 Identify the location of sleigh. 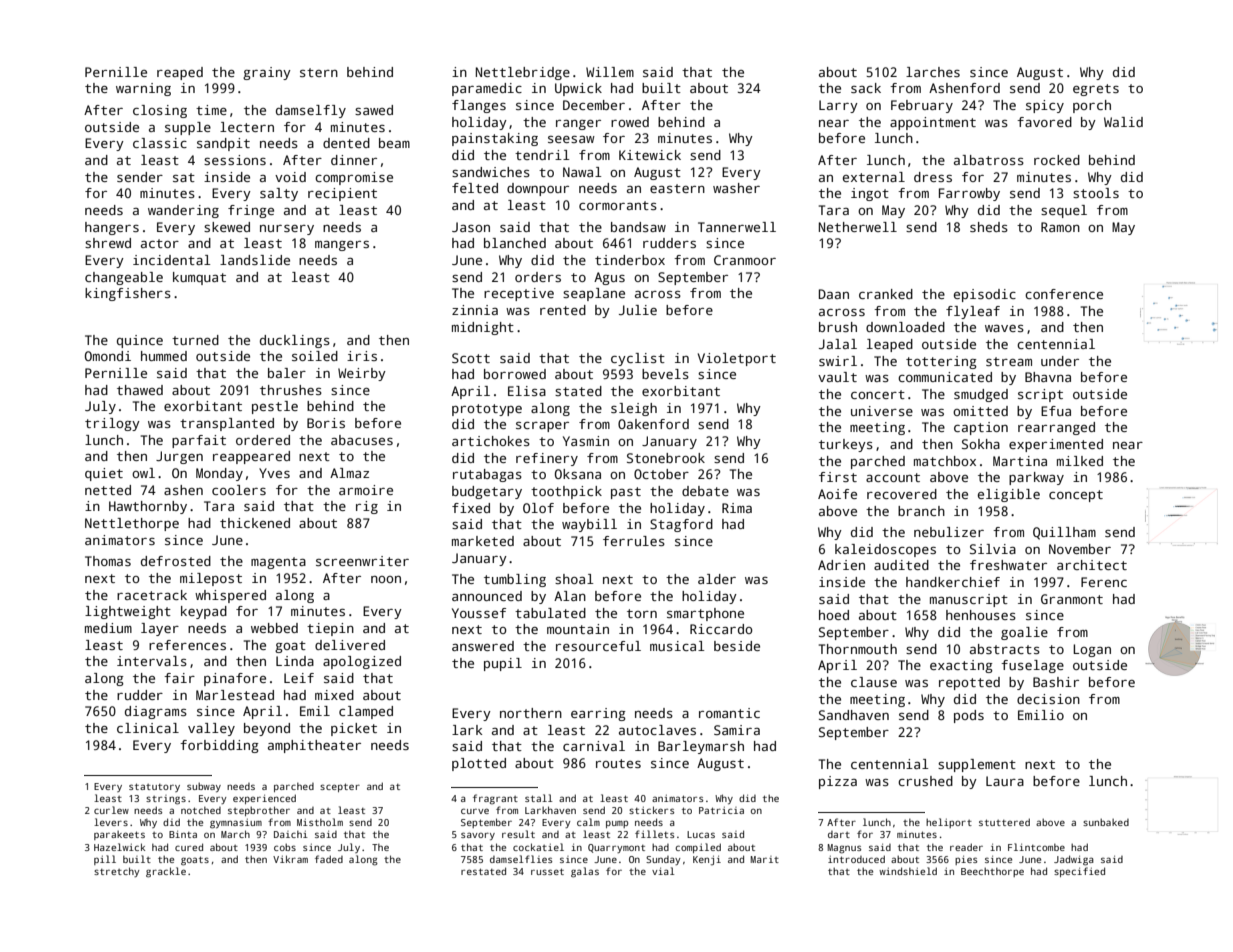
(634, 409).
